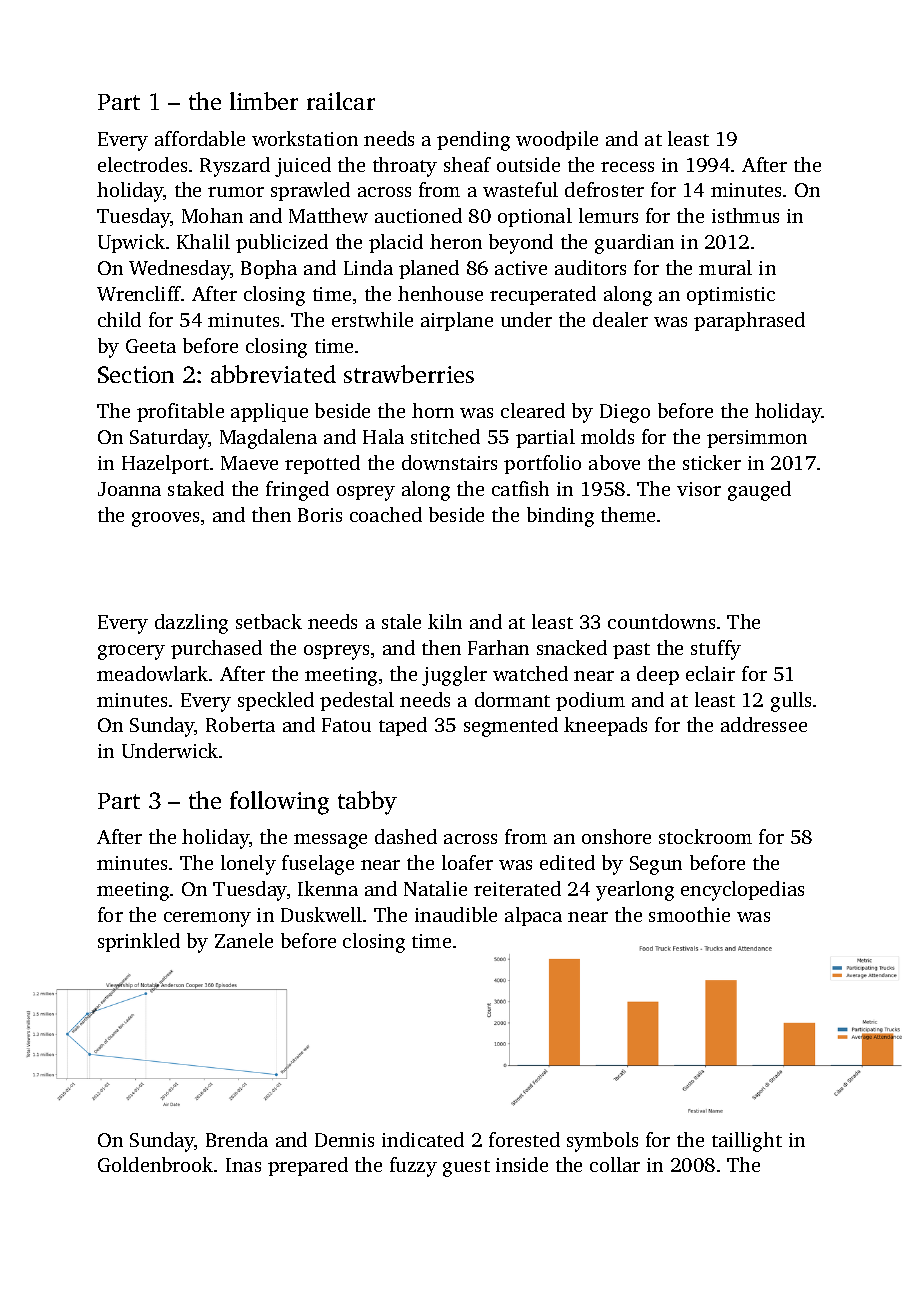 Image resolution: width=924 pixels, height=1314 pixels. What do you see at coordinates (627, 167) in the document?
I see `recess` at bounding box center [627, 167].
